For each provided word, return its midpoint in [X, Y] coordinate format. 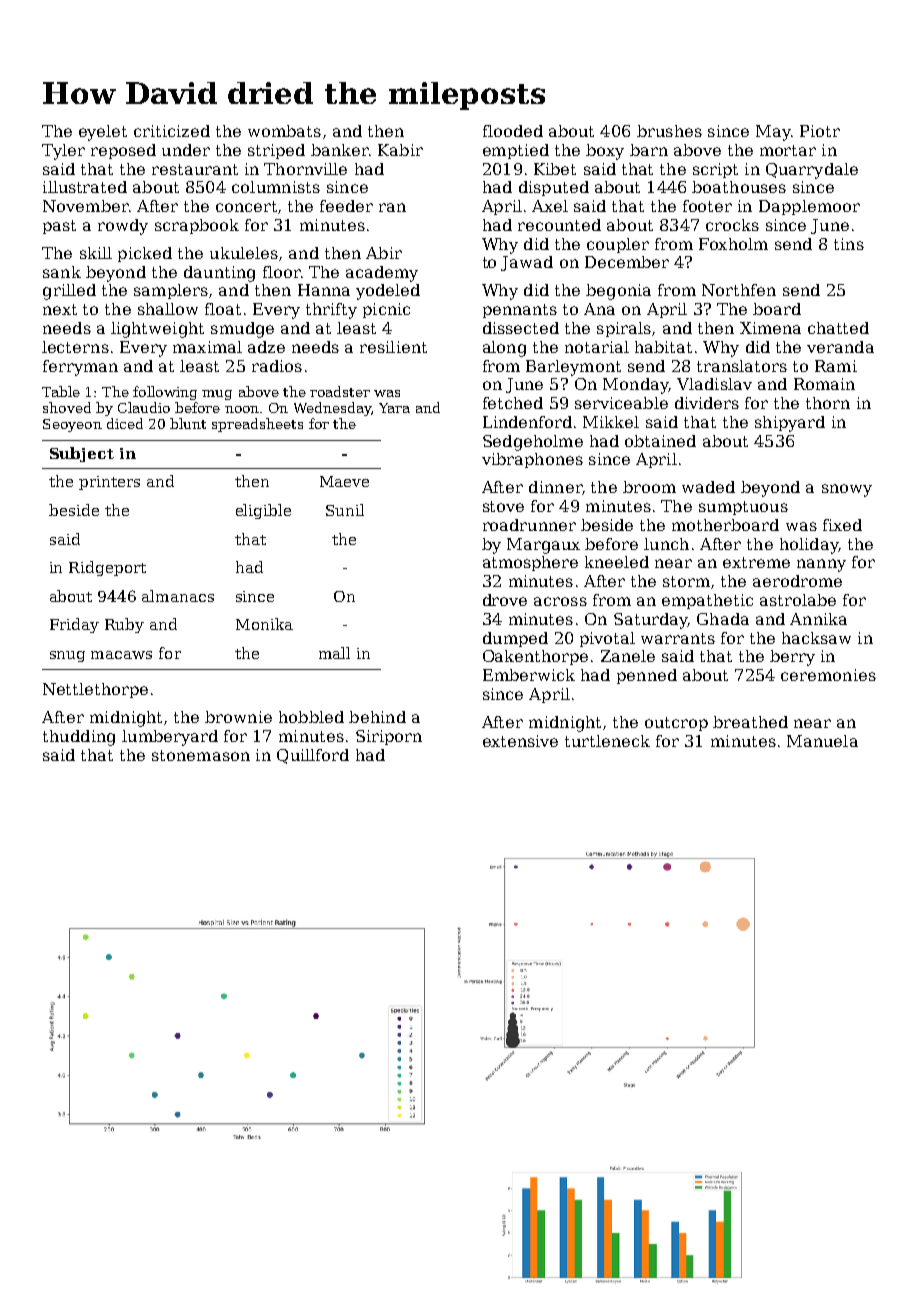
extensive [520, 741]
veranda [840, 347]
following [165, 393]
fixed [842, 525]
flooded [513, 131]
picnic [386, 310]
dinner [555, 487]
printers [109, 483]
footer [707, 206]
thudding [79, 738]
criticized [172, 131]
